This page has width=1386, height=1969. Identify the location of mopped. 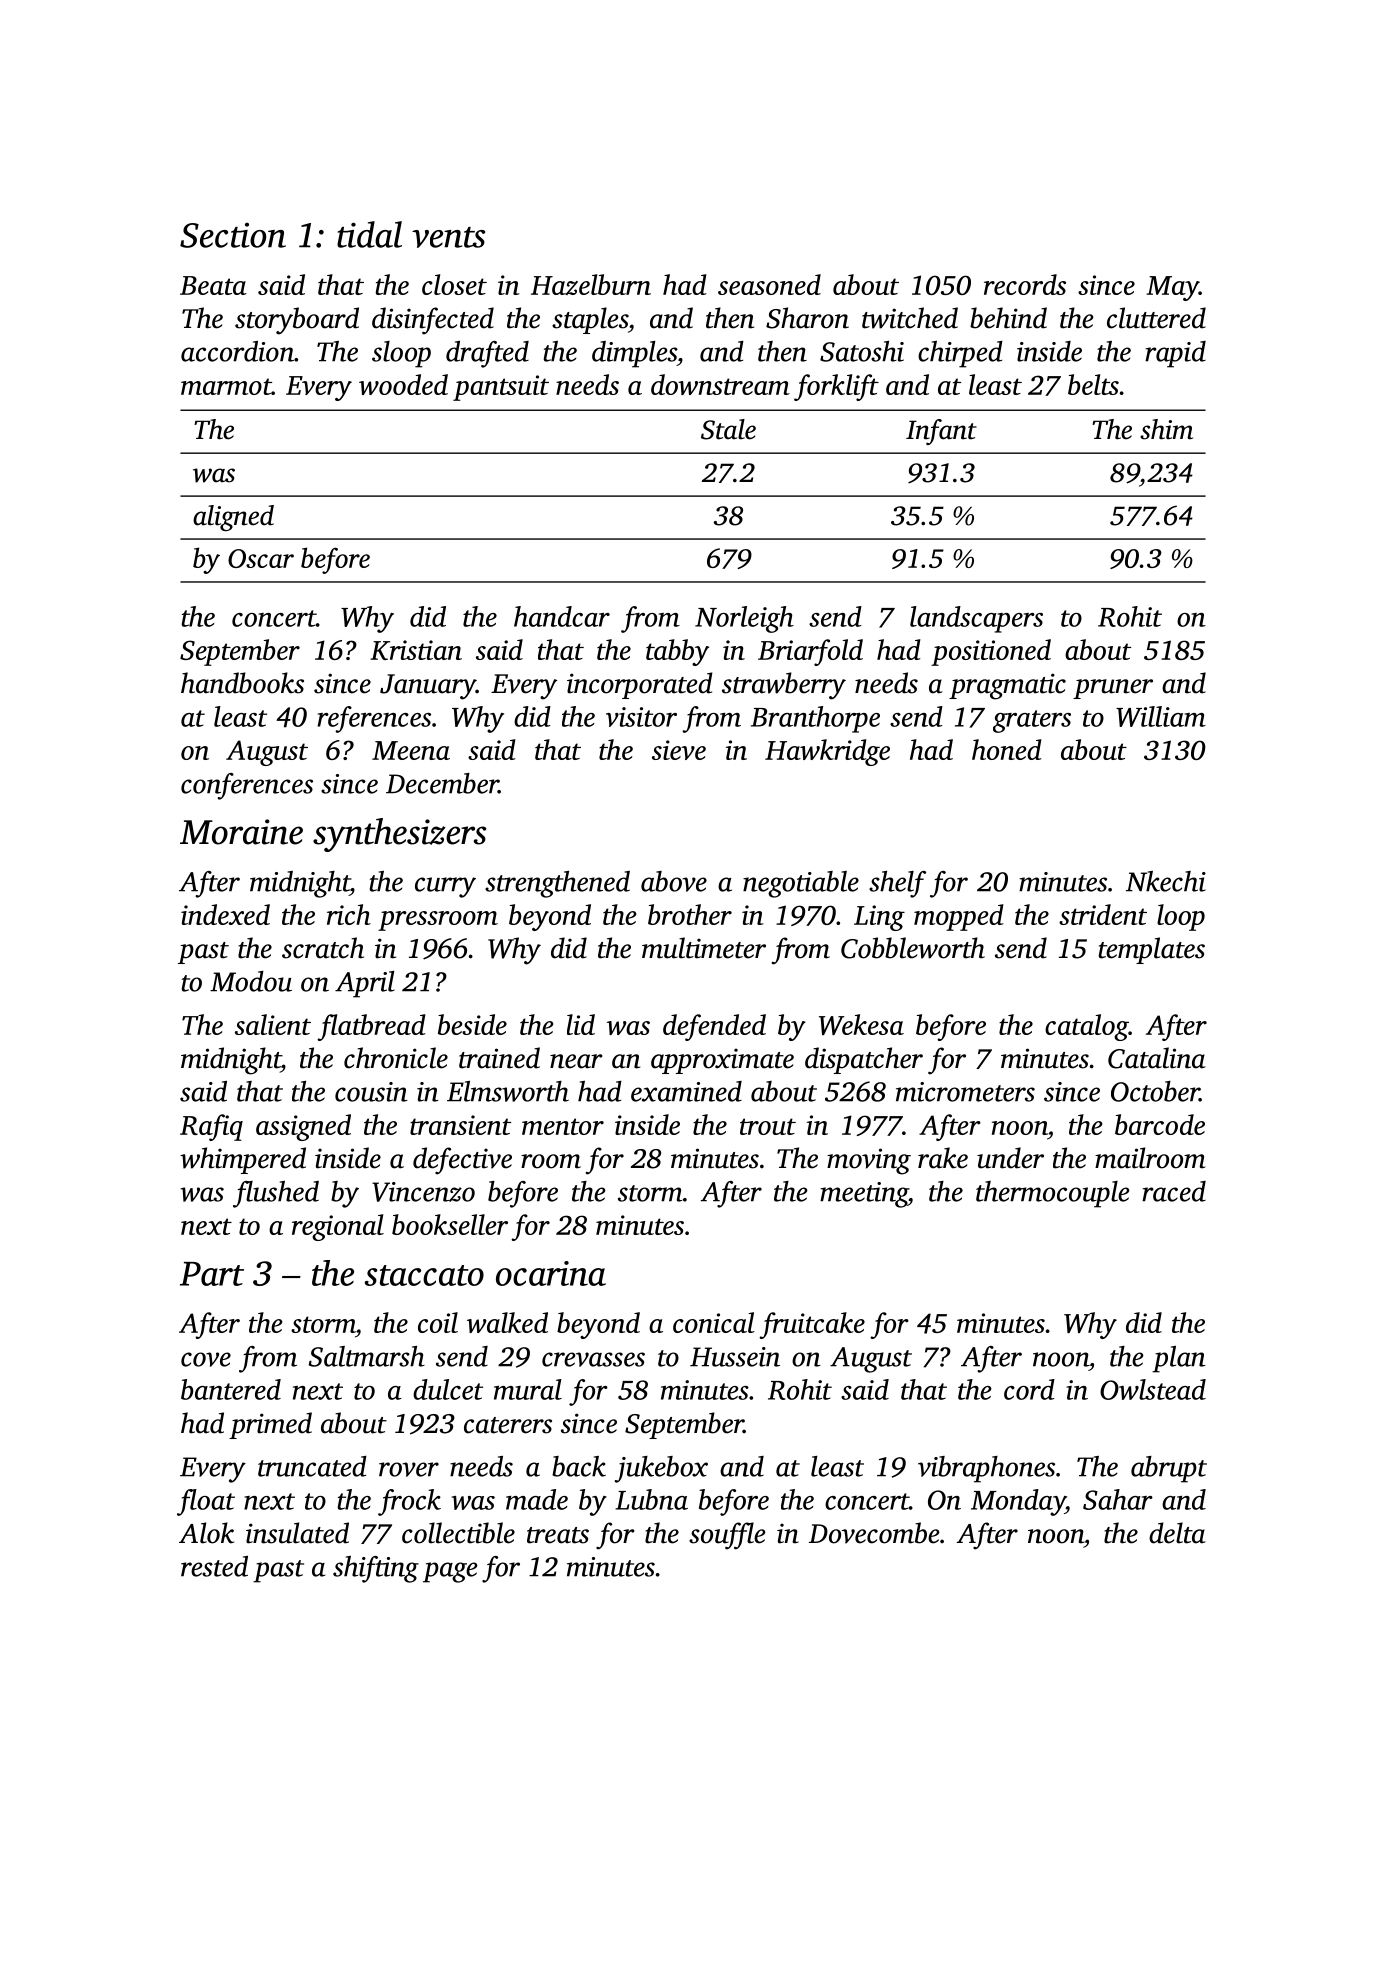
(959, 917).
